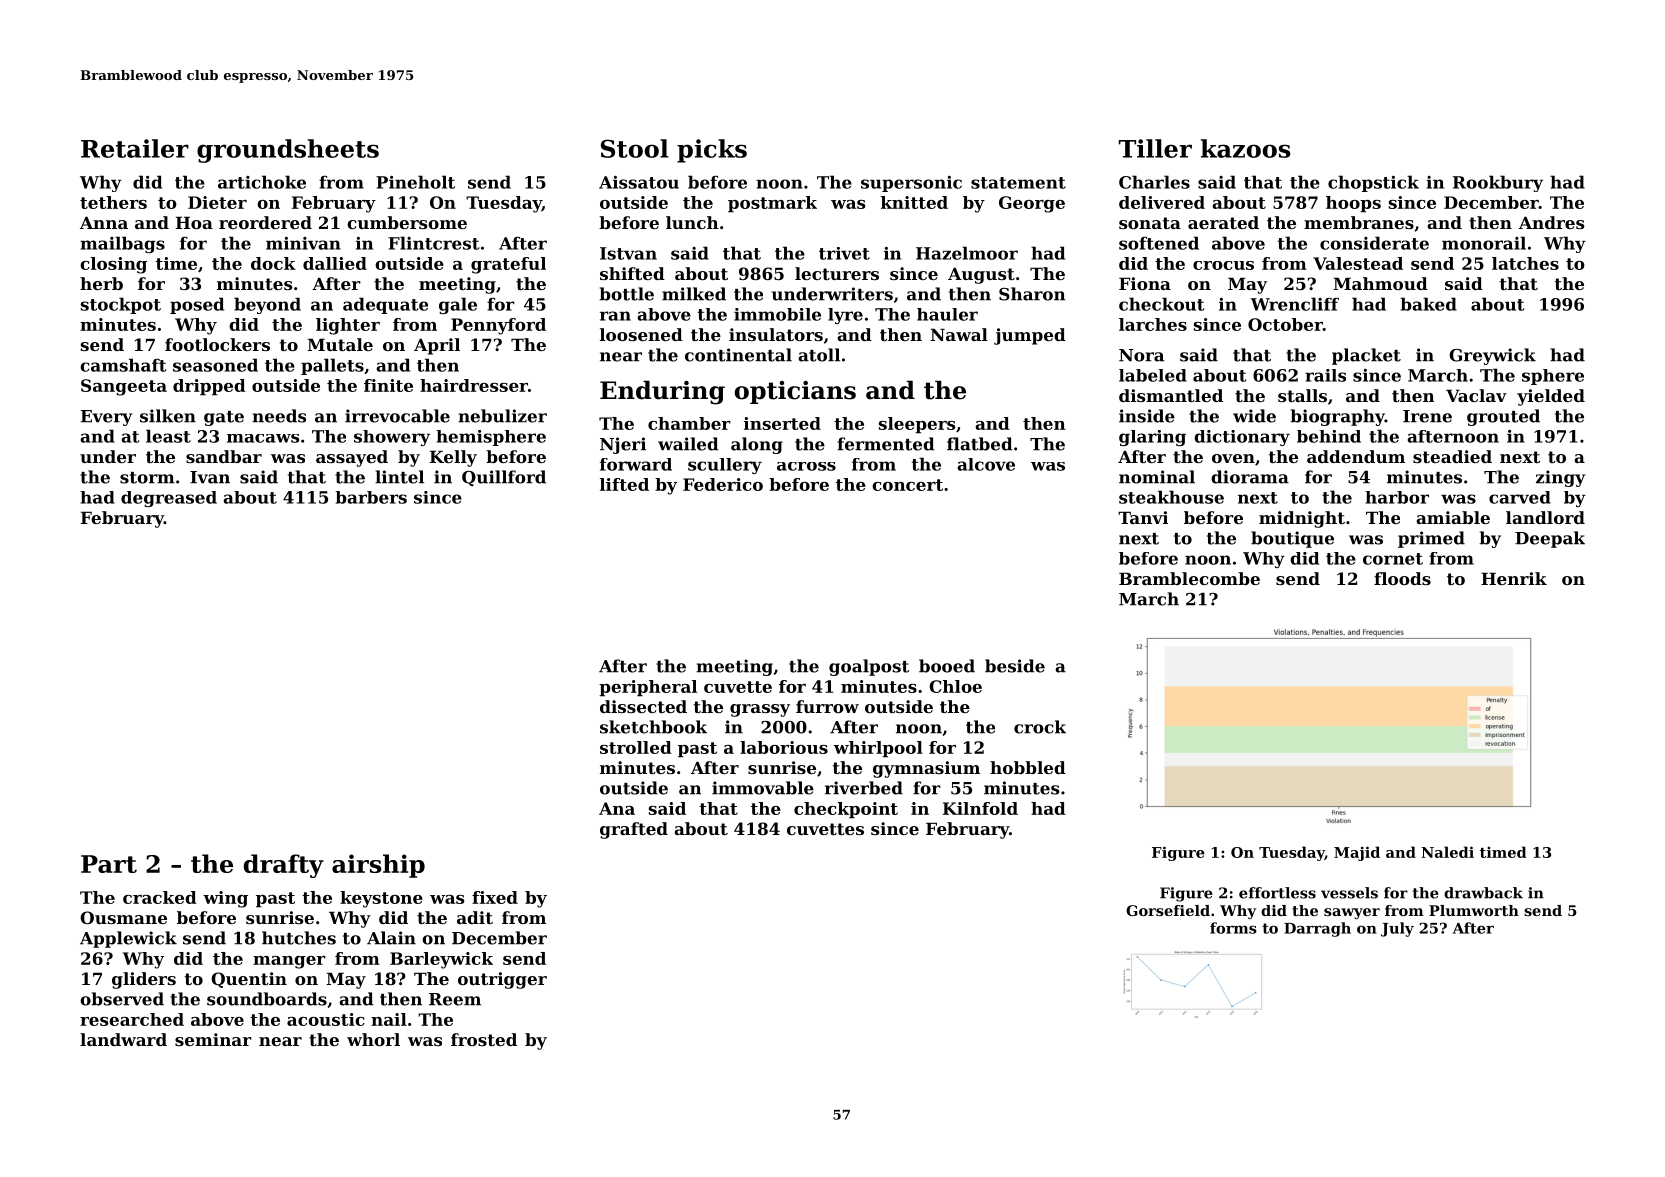 The width and height of the screenshot is (1665, 1177). I want to click on Sharon, so click(1032, 294).
